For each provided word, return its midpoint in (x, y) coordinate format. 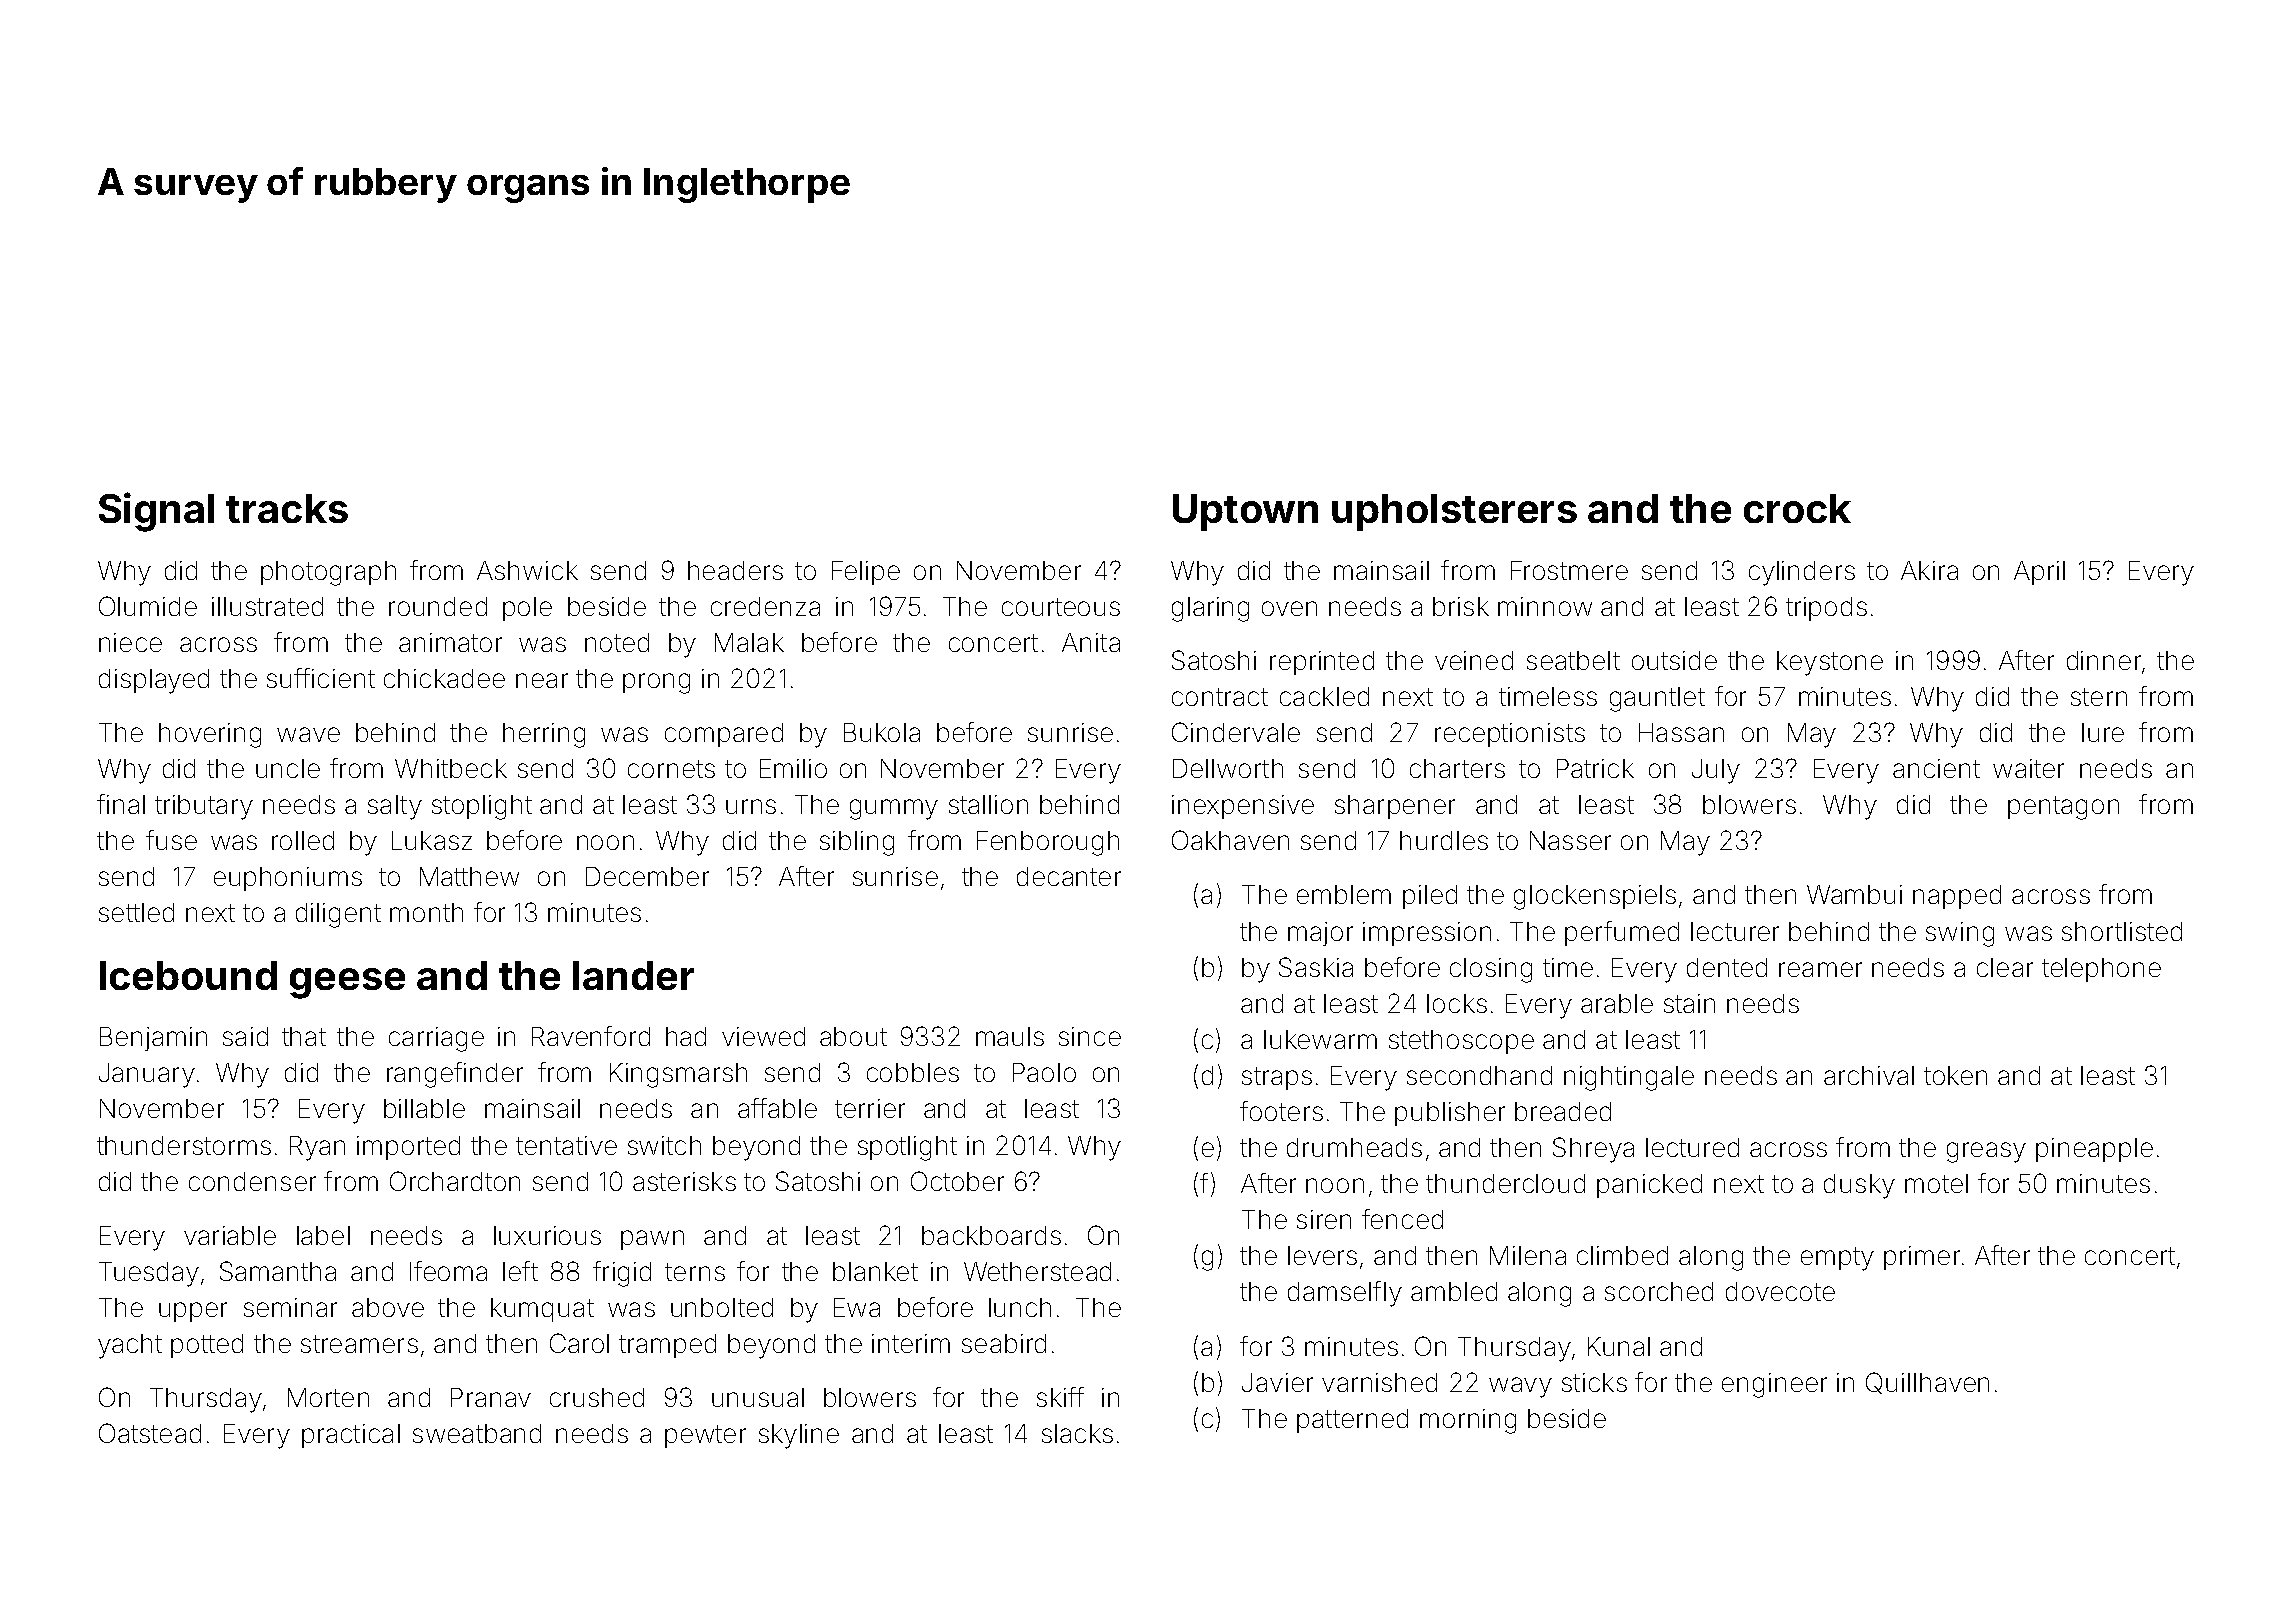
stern (2099, 697)
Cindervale (1236, 732)
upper (193, 1312)
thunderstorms (184, 1145)
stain (1689, 1003)
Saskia (1316, 967)
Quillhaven (1927, 1383)
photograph (328, 573)
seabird (1004, 1343)
